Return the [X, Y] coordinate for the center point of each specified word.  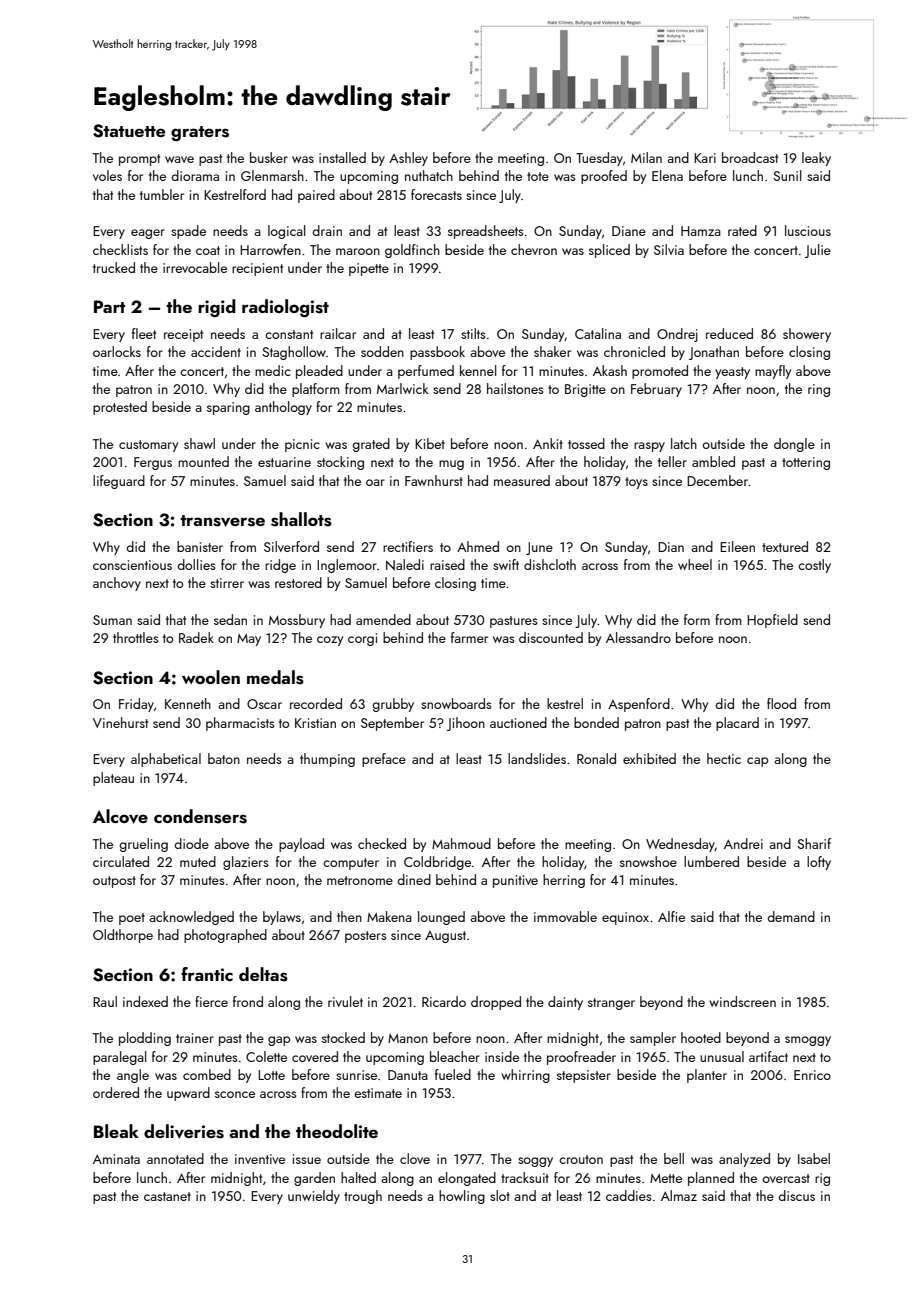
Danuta [408, 1075]
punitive [515, 881]
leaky [816, 159]
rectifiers [408, 546]
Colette [266, 1056]
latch [684, 443]
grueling [143, 845]
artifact [768, 1056]
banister [200, 546]
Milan [646, 157]
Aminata [116, 1159]
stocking [340, 463]
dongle [794, 445]
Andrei [743, 843]
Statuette [129, 131]
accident [216, 351]
